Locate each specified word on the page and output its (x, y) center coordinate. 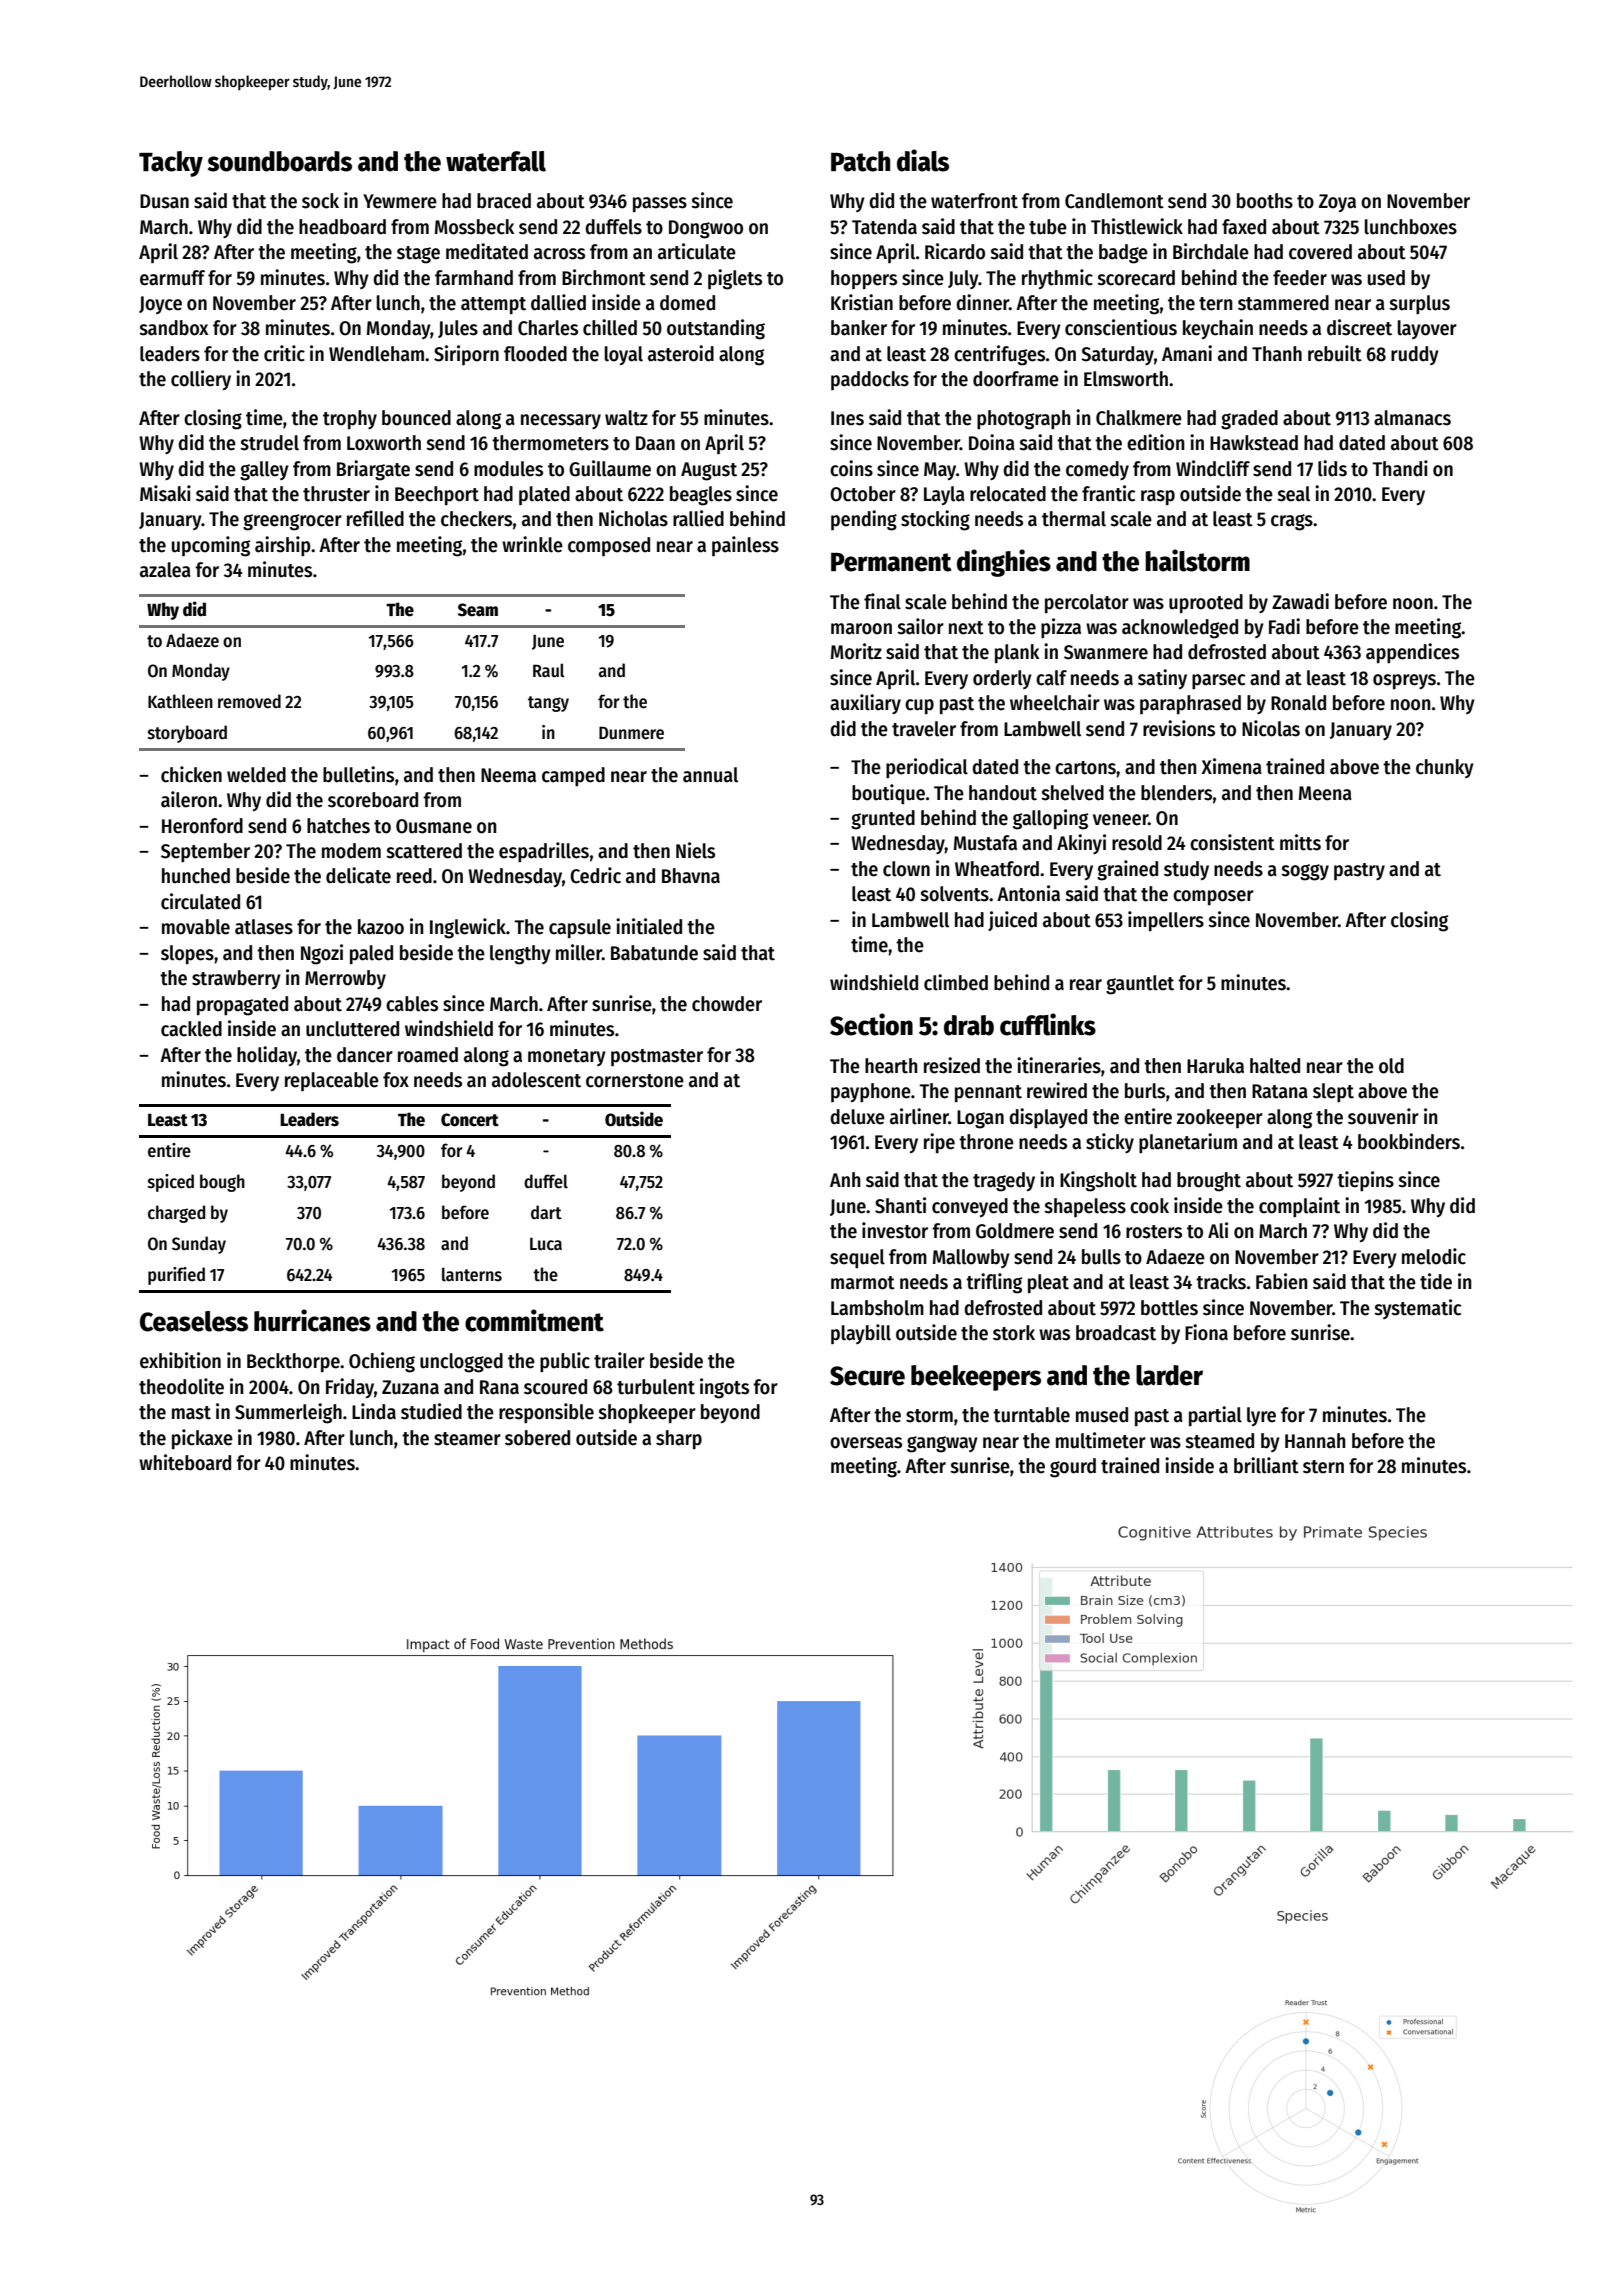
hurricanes (312, 1320)
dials (923, 160)
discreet (1359, 327)
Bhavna (691, 876)
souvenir (1383, 1116)
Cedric (595, 875)
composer (1213, 898)
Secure (867, 1376)
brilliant (1266, 1465)
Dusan (164, 201)
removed (249, 701)
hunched (196, 876)
